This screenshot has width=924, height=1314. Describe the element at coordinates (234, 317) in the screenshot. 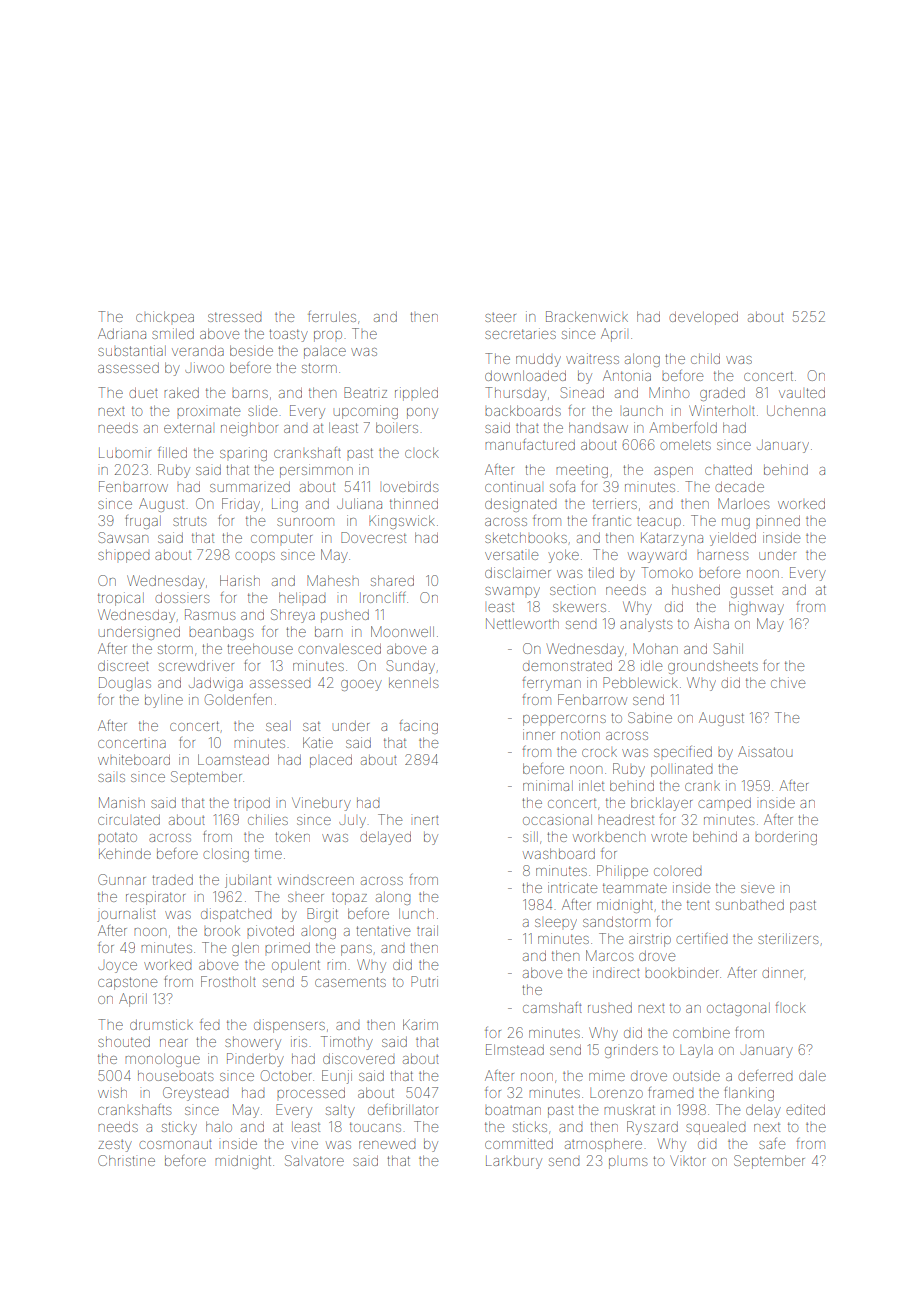

I see `stressed` at that location.
